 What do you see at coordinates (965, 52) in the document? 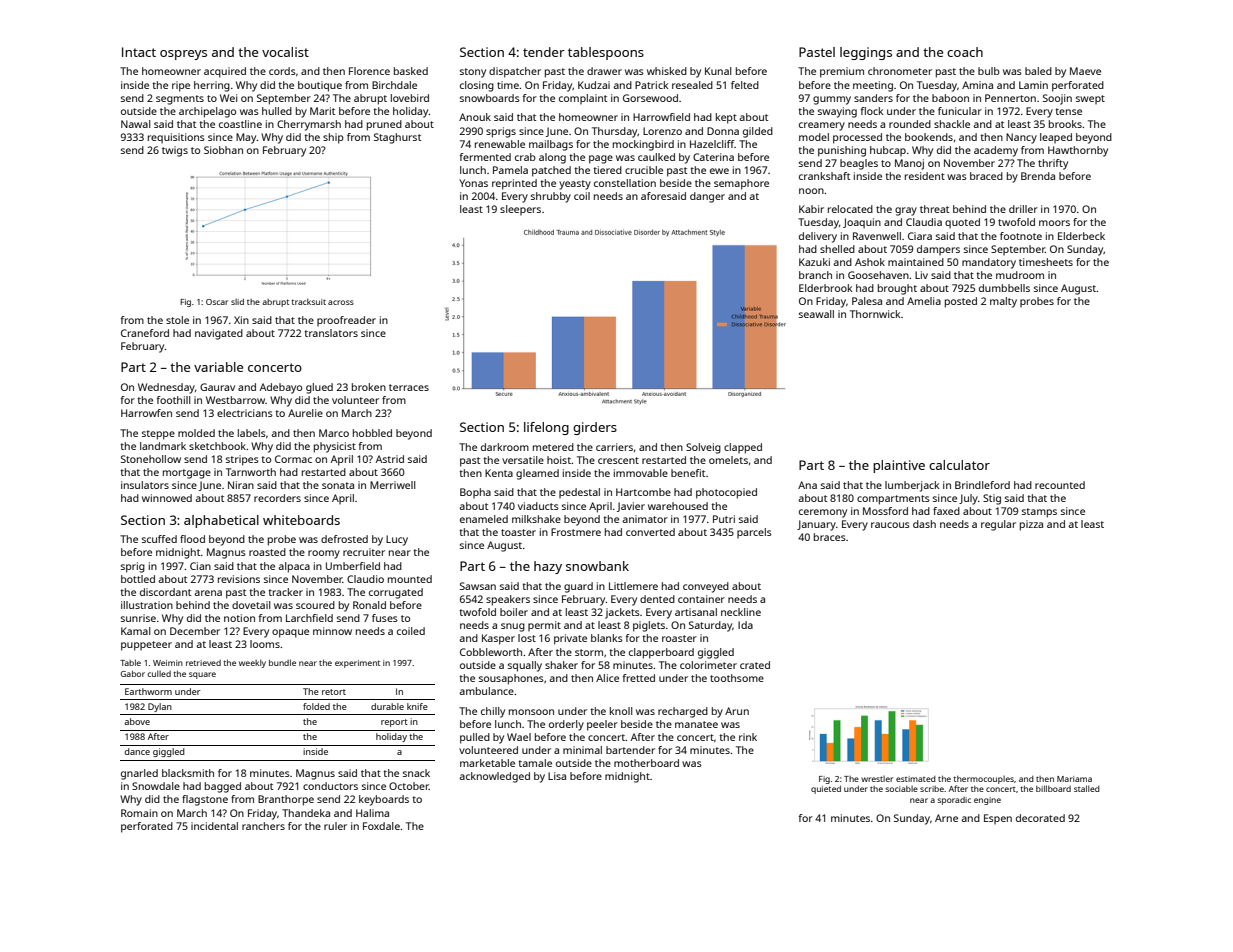
I see `coach` at bounding box center [965, 52].
